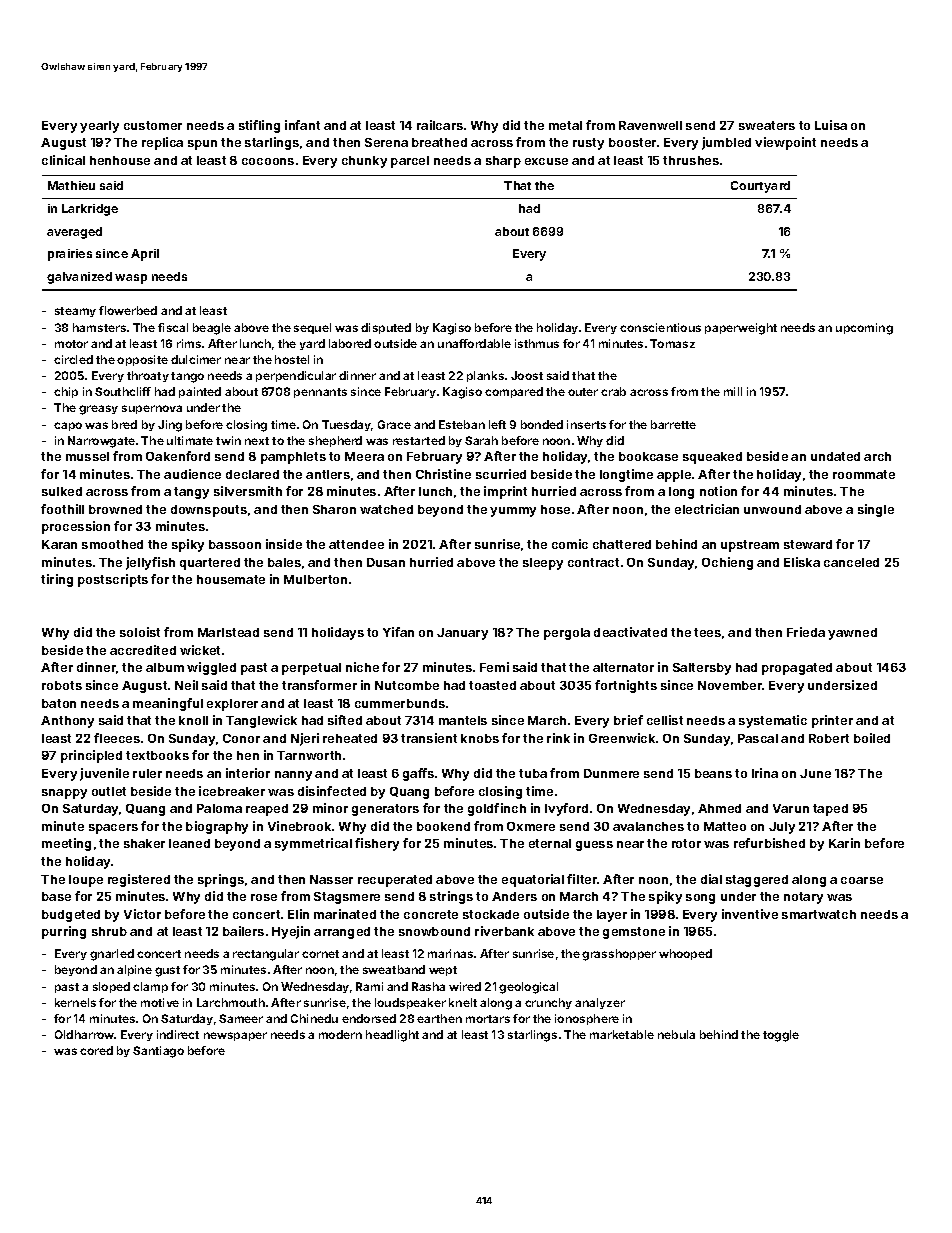 The width and height of the screenshot is (952, 1233). I want to click on guess, so click(594, 846).
